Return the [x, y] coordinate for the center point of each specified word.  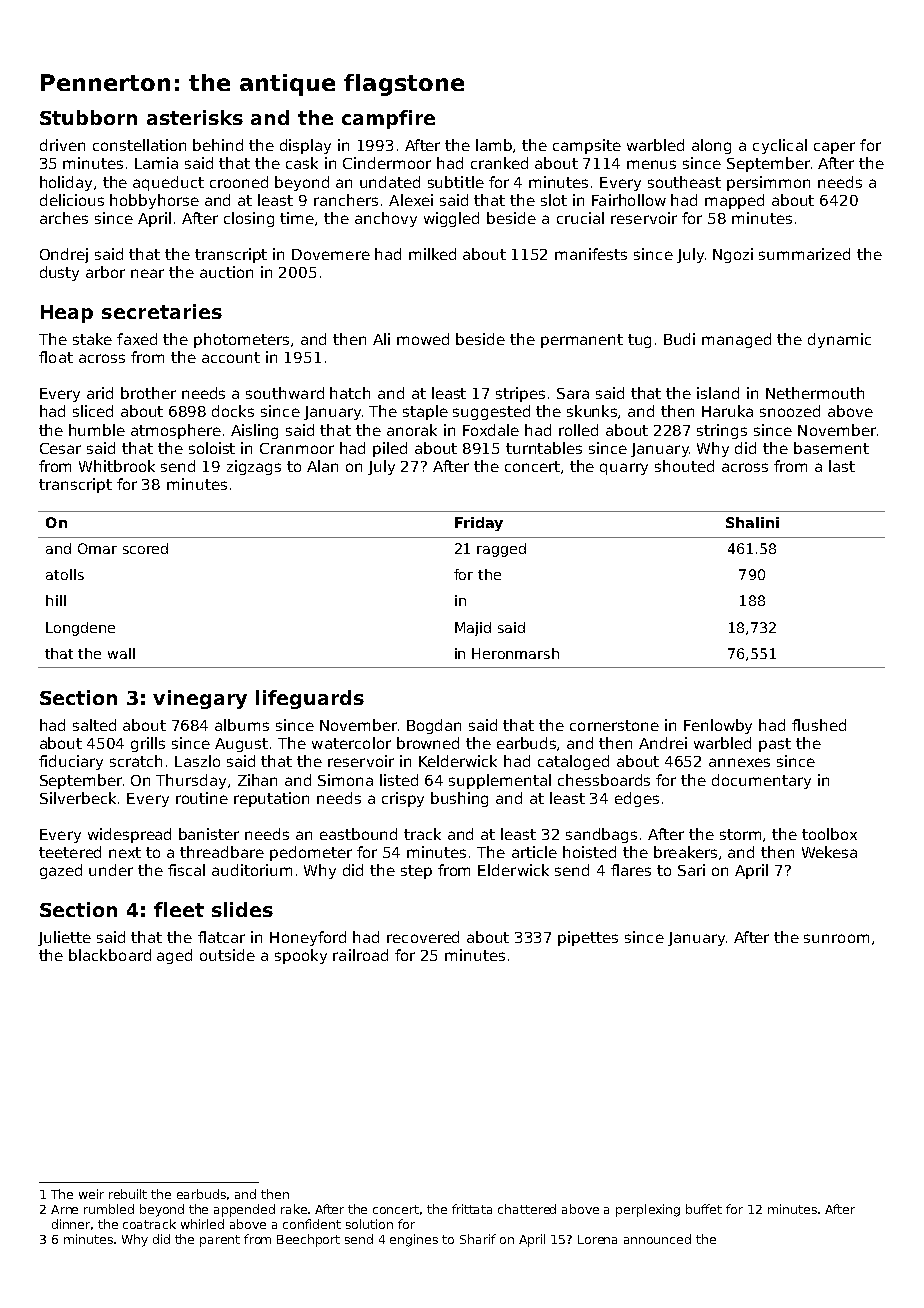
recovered [423, 937]
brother [148, 393]
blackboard [110, 955]
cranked [499, 163]
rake [294, 1209]
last [842, 466]
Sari [691, 870]
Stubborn [88, 117]
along [711, 146]
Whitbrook [117, 466]
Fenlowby [718, 726]
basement [831, 448]
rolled [578, 430]
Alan [322, 466]
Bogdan [434, 726]
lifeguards [310, 699]
